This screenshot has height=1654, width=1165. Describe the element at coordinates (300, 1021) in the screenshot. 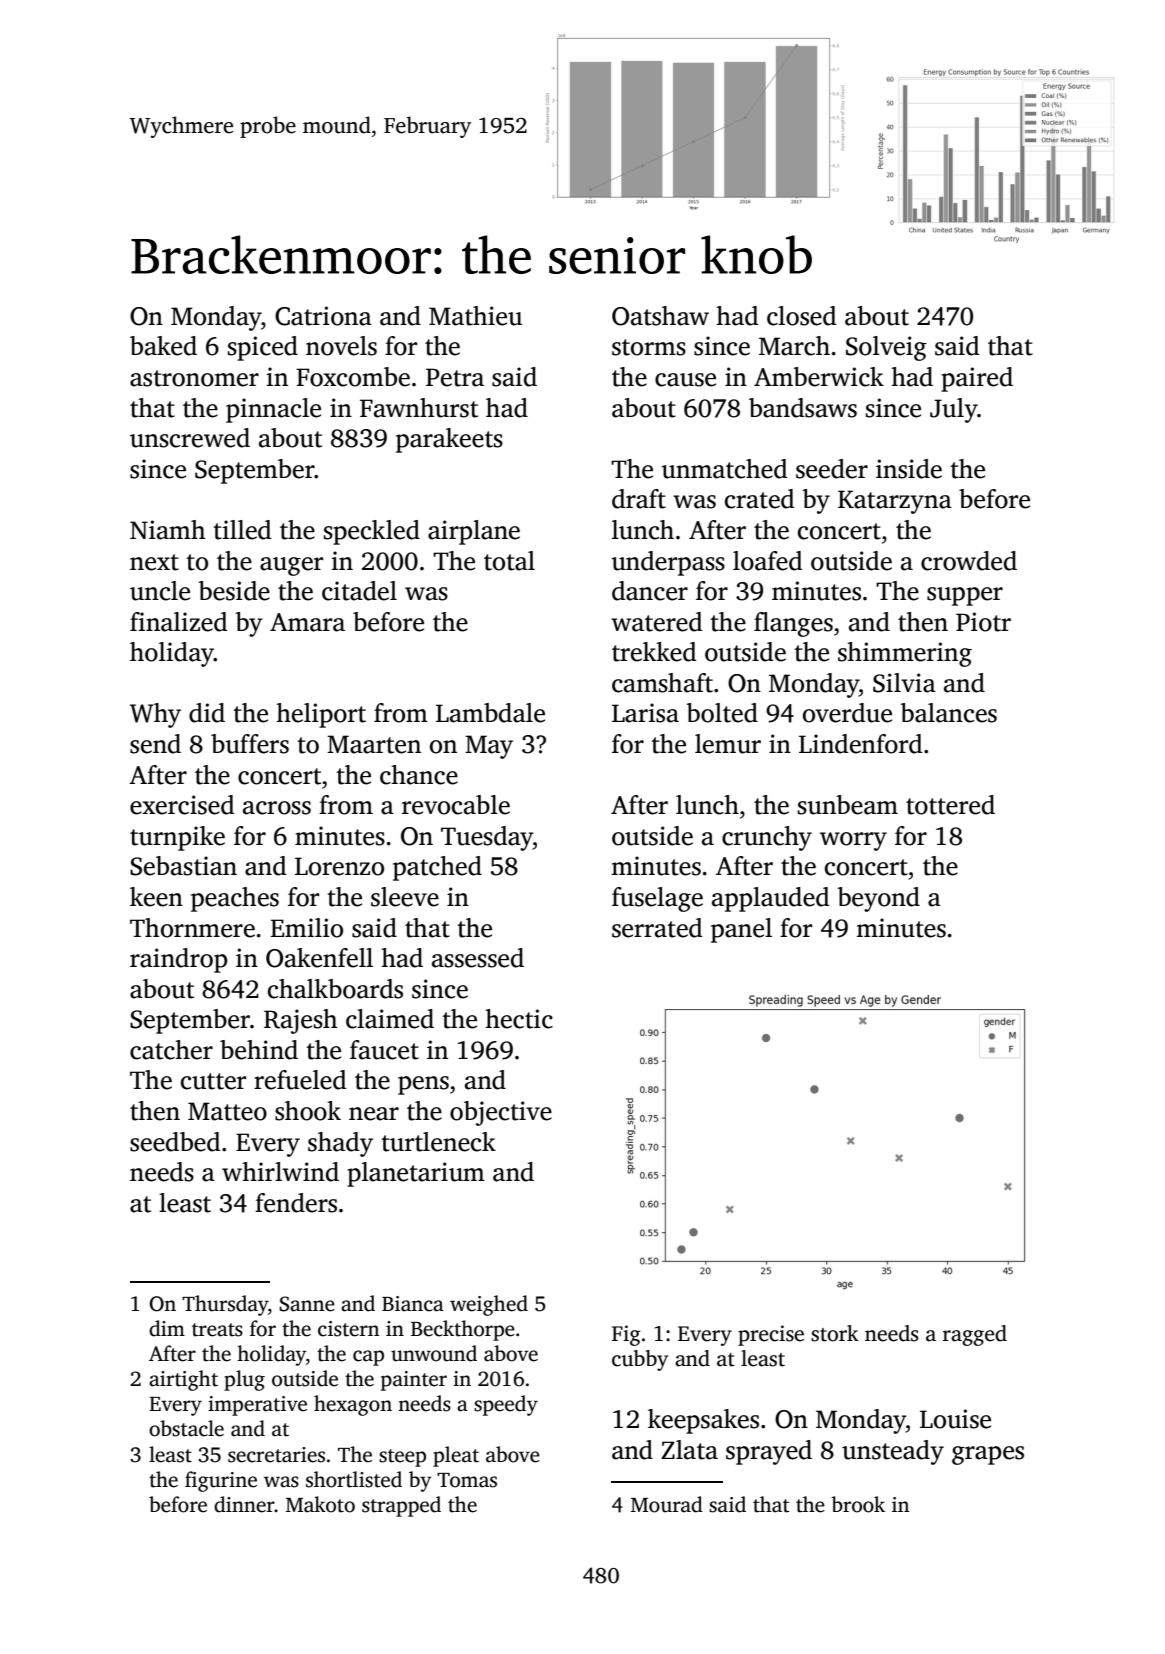

I see `Rajesh` at that location.
